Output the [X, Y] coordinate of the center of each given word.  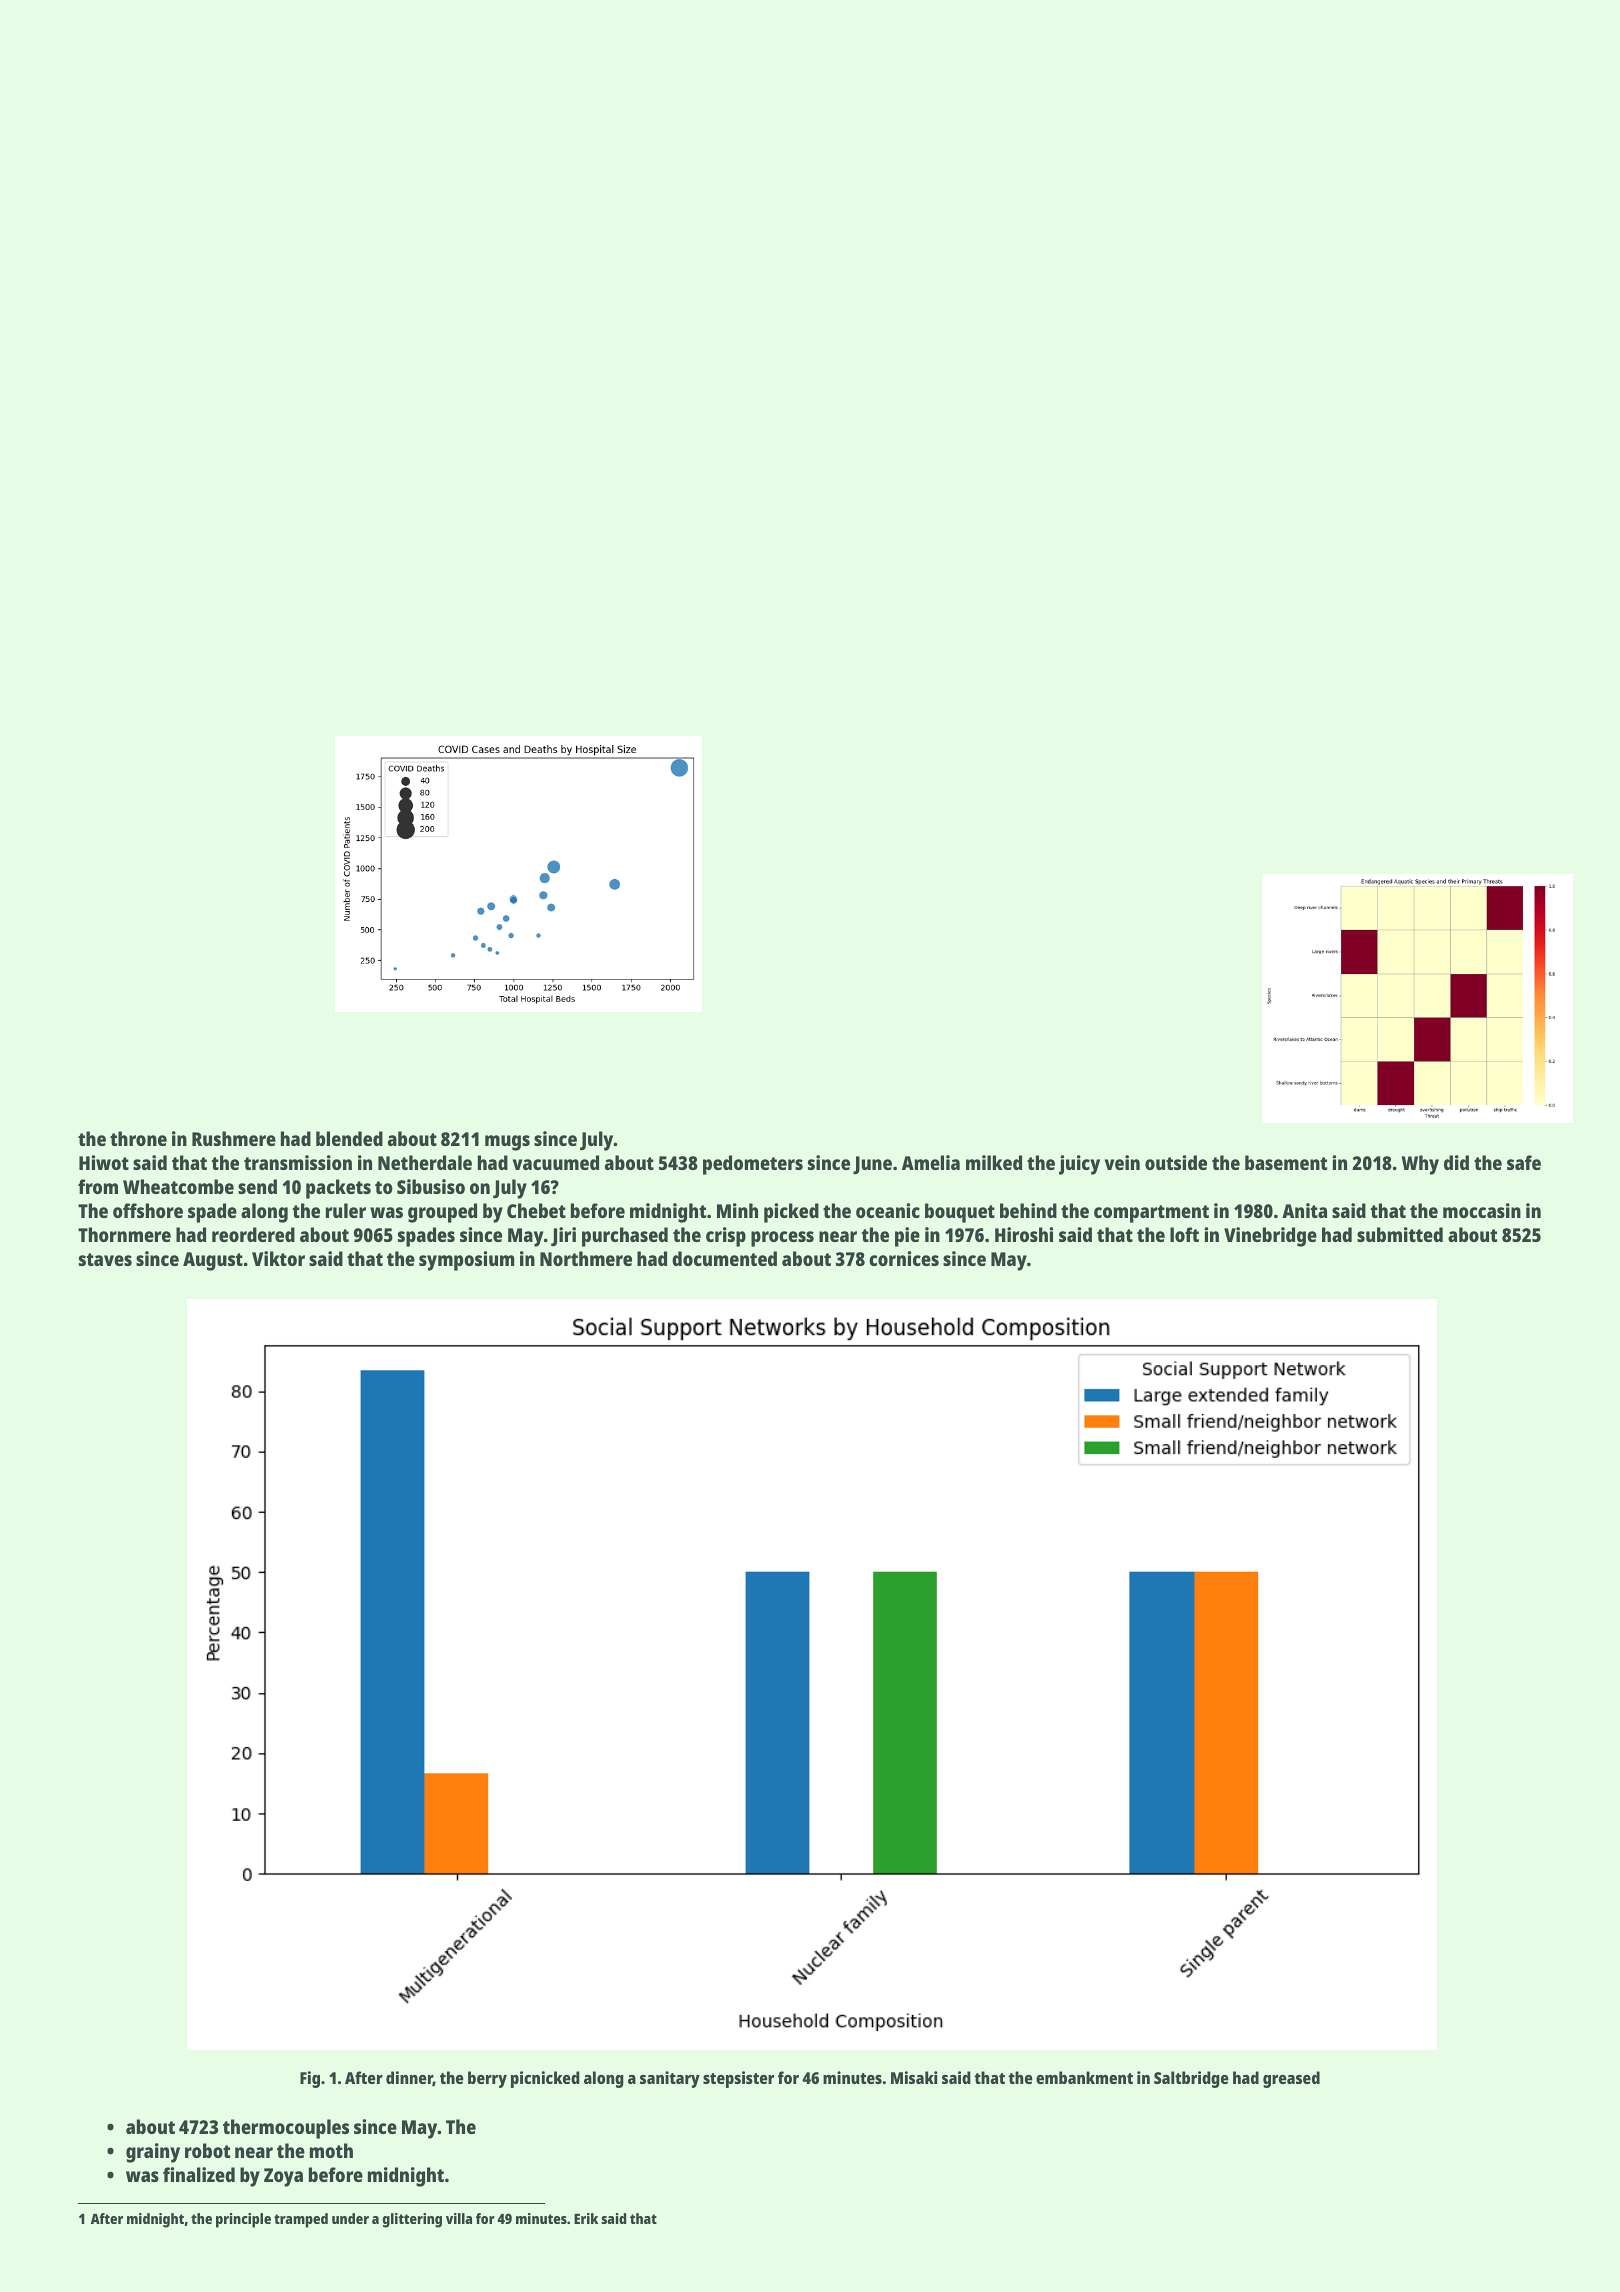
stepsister [738, 2079]
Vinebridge [1270, 1237]
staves [105, 1259]
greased [1291, 2079]
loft [1184, 1234]
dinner [409, 2078]
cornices [904, 1258]
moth [331, 2150]
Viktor [278, 1258]
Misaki [914, 2077]
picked [791, 1213]
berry [487, 2079]
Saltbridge [1191, 2079]
